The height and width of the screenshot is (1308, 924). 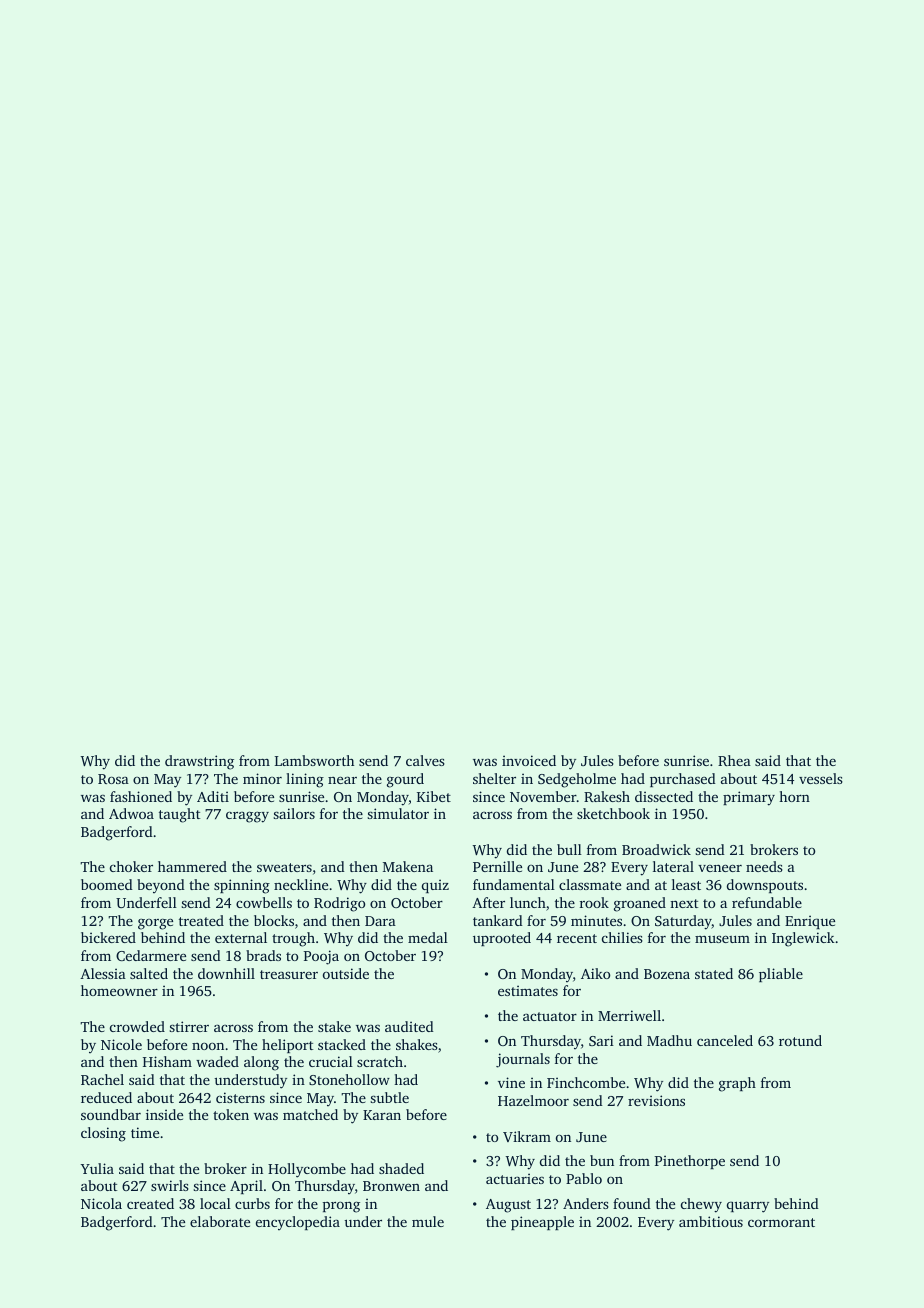 What do you see at coordinates (113, 779) in the screenshot?
I see `Rosa` at bounding box center [113, 779].
